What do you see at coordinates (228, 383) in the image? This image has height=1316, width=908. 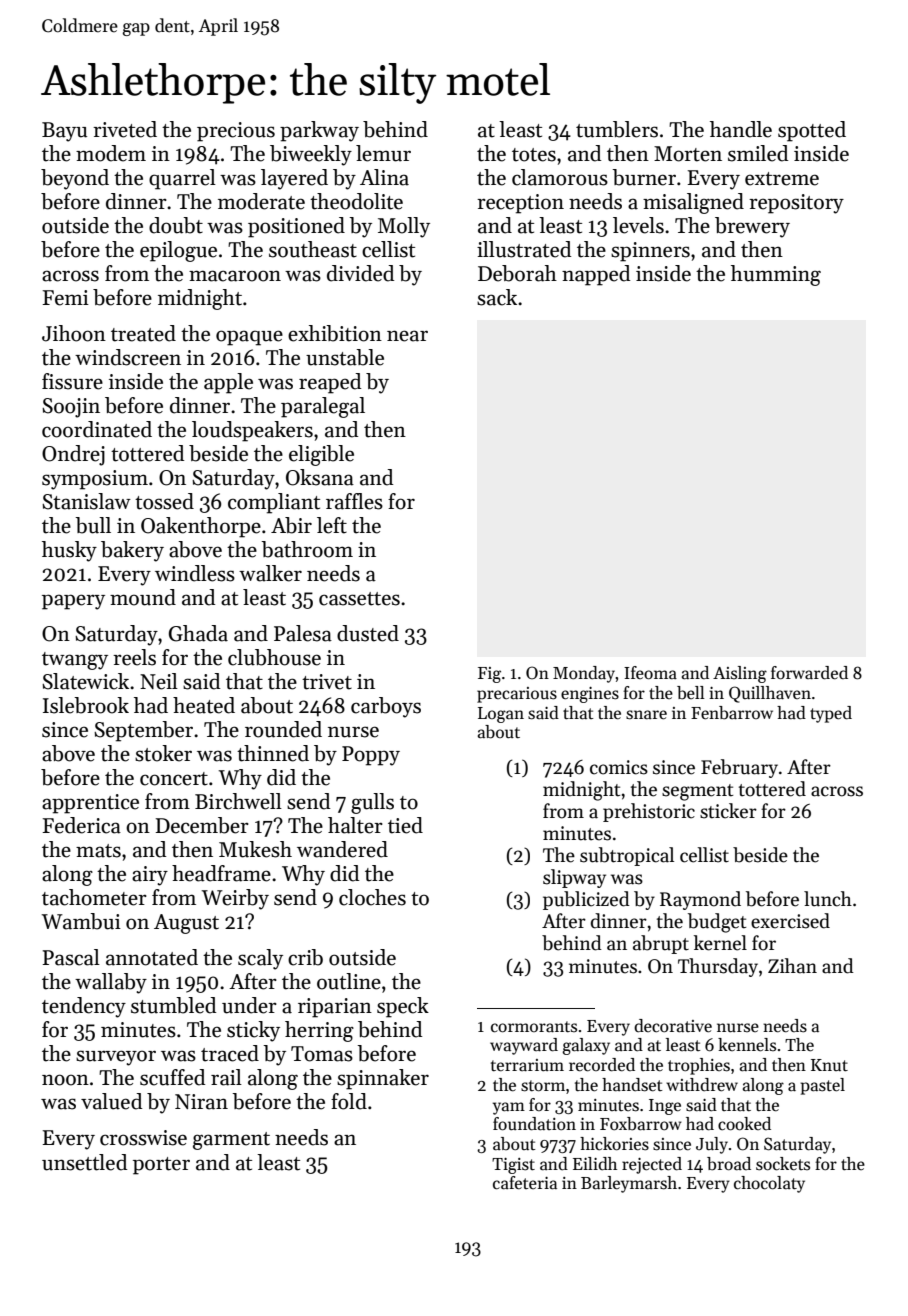 I see `apple` at bounding box center [228, 383].
